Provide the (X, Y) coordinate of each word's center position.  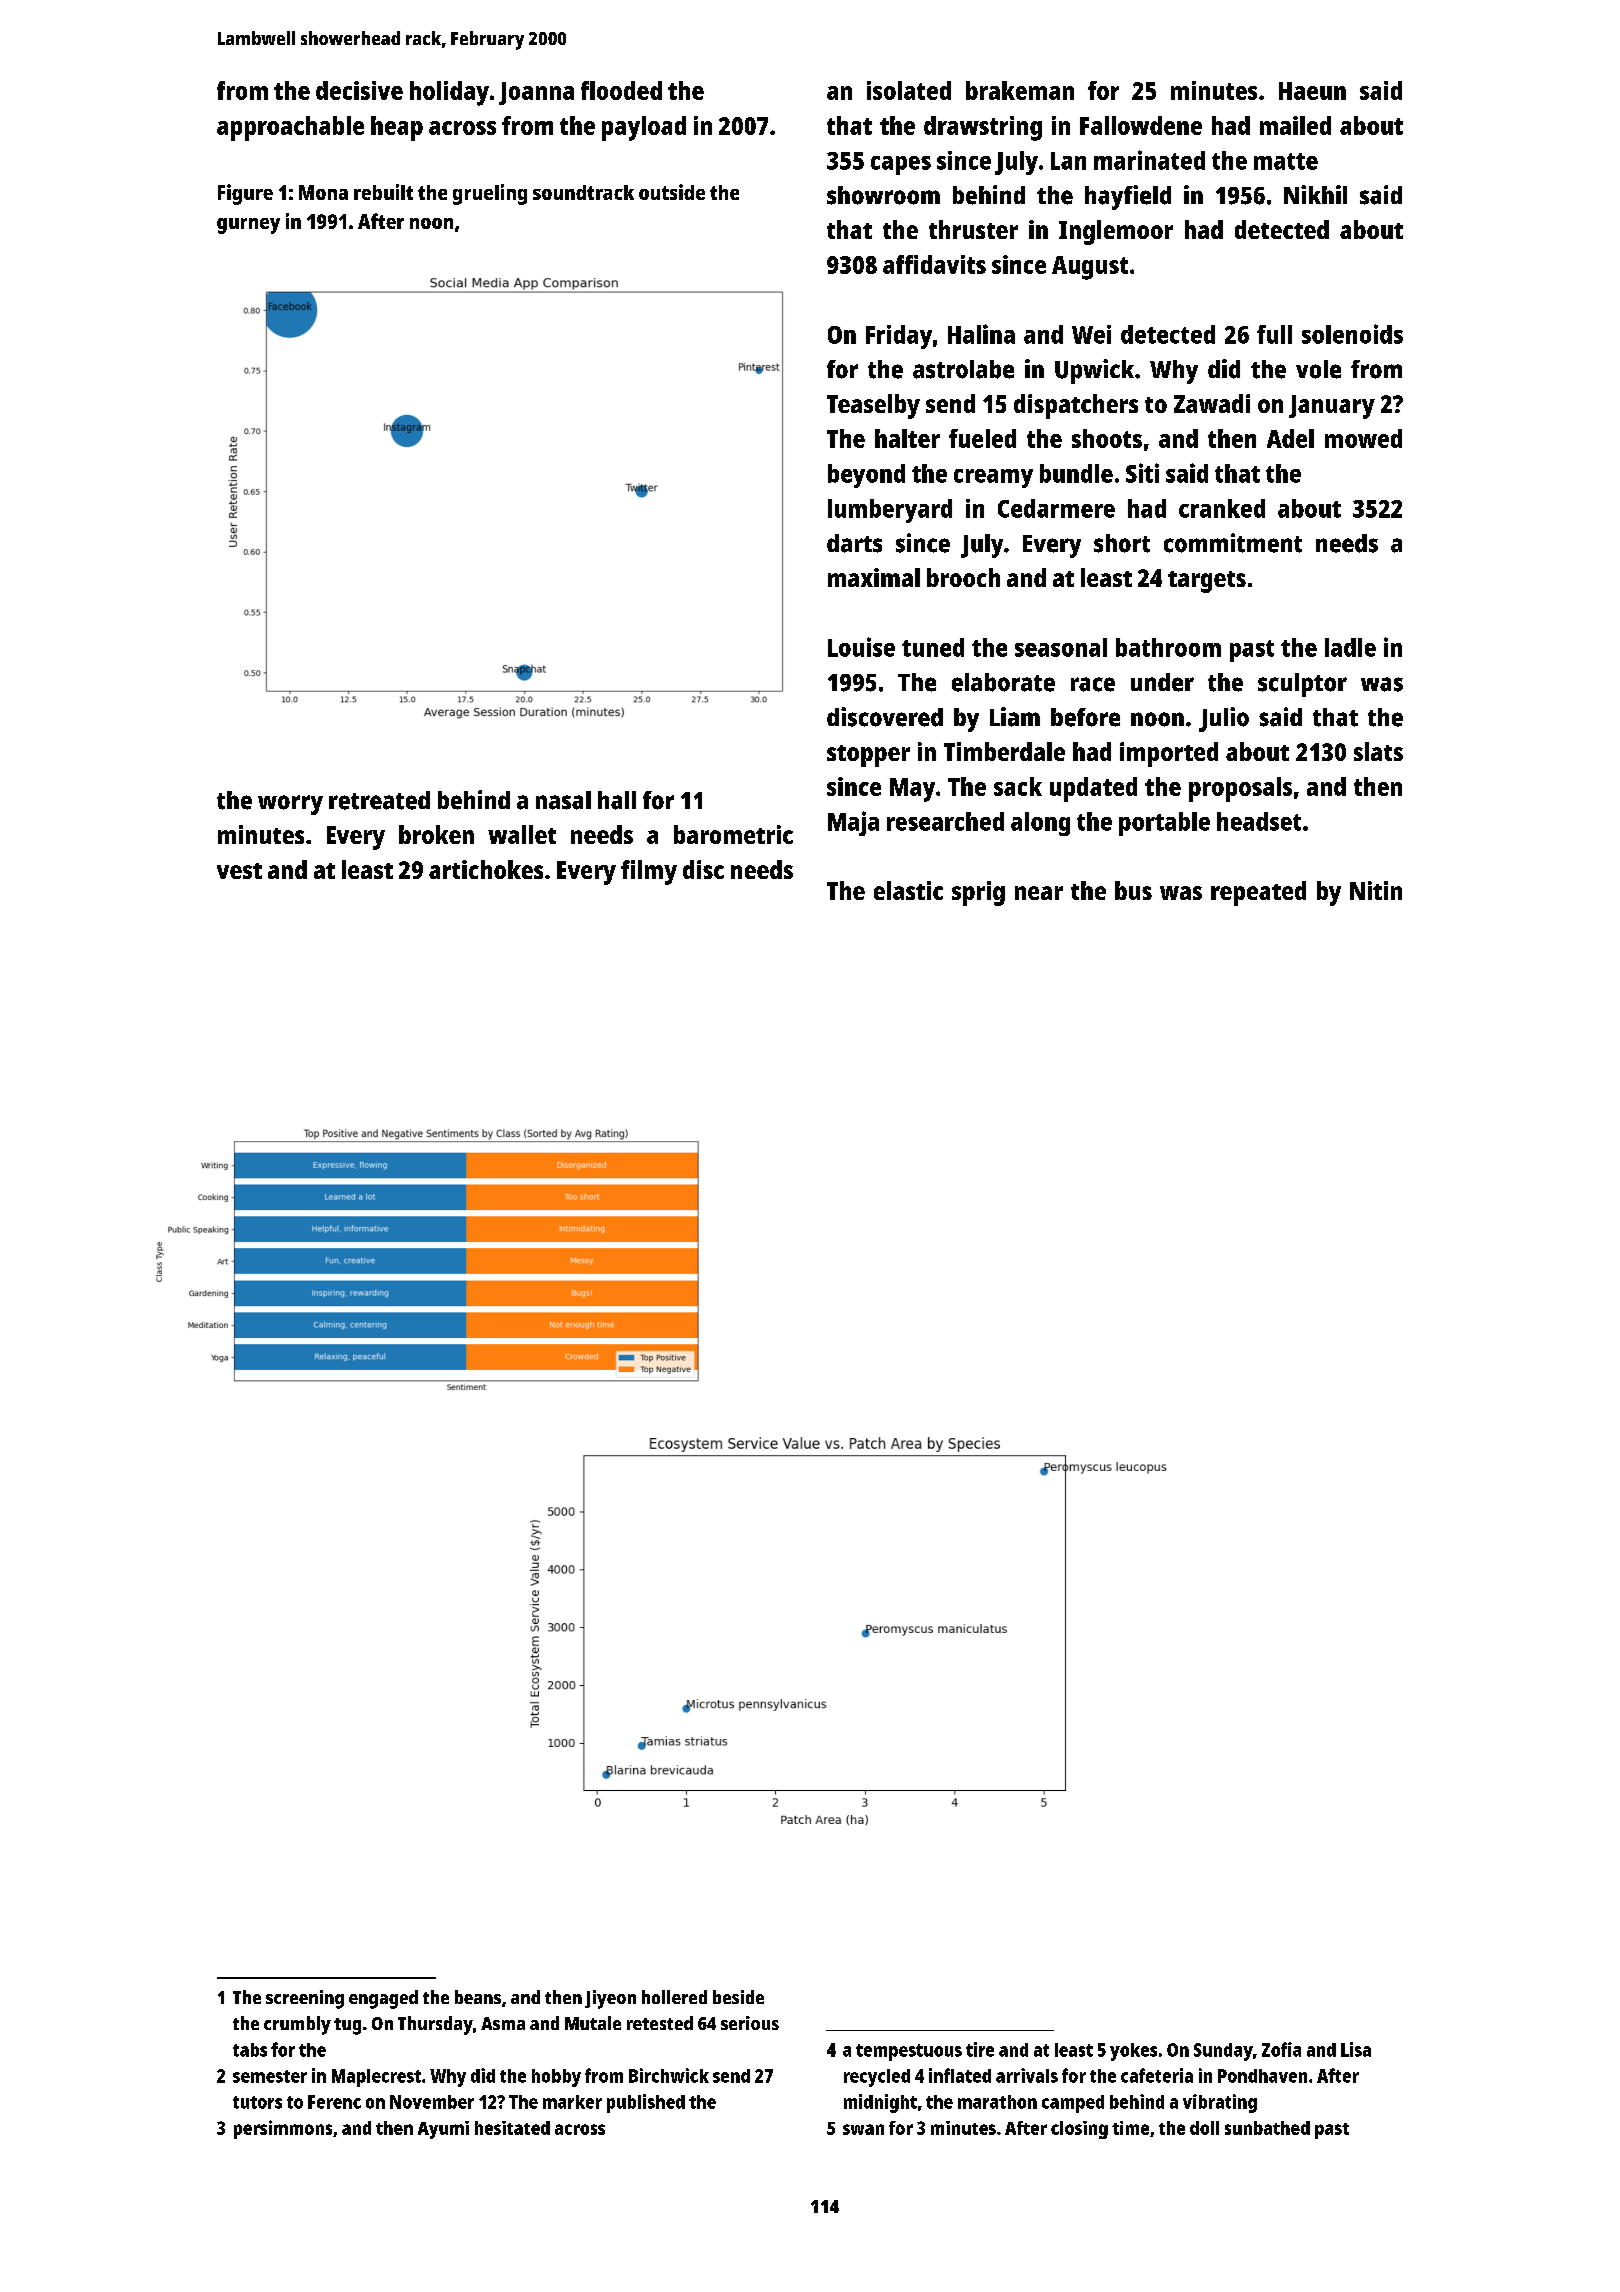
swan (863, 2129)
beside (738, 1997)
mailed (1295, 125)
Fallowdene (1141, 125)
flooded (621, 90)
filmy (649, 872)
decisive (359, 90)
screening (305, 1999)
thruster (973, 229)
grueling (490, 194)
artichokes (486, 869)
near (1039, 893)
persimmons (283, 2129)
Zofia (1281, 2049)
